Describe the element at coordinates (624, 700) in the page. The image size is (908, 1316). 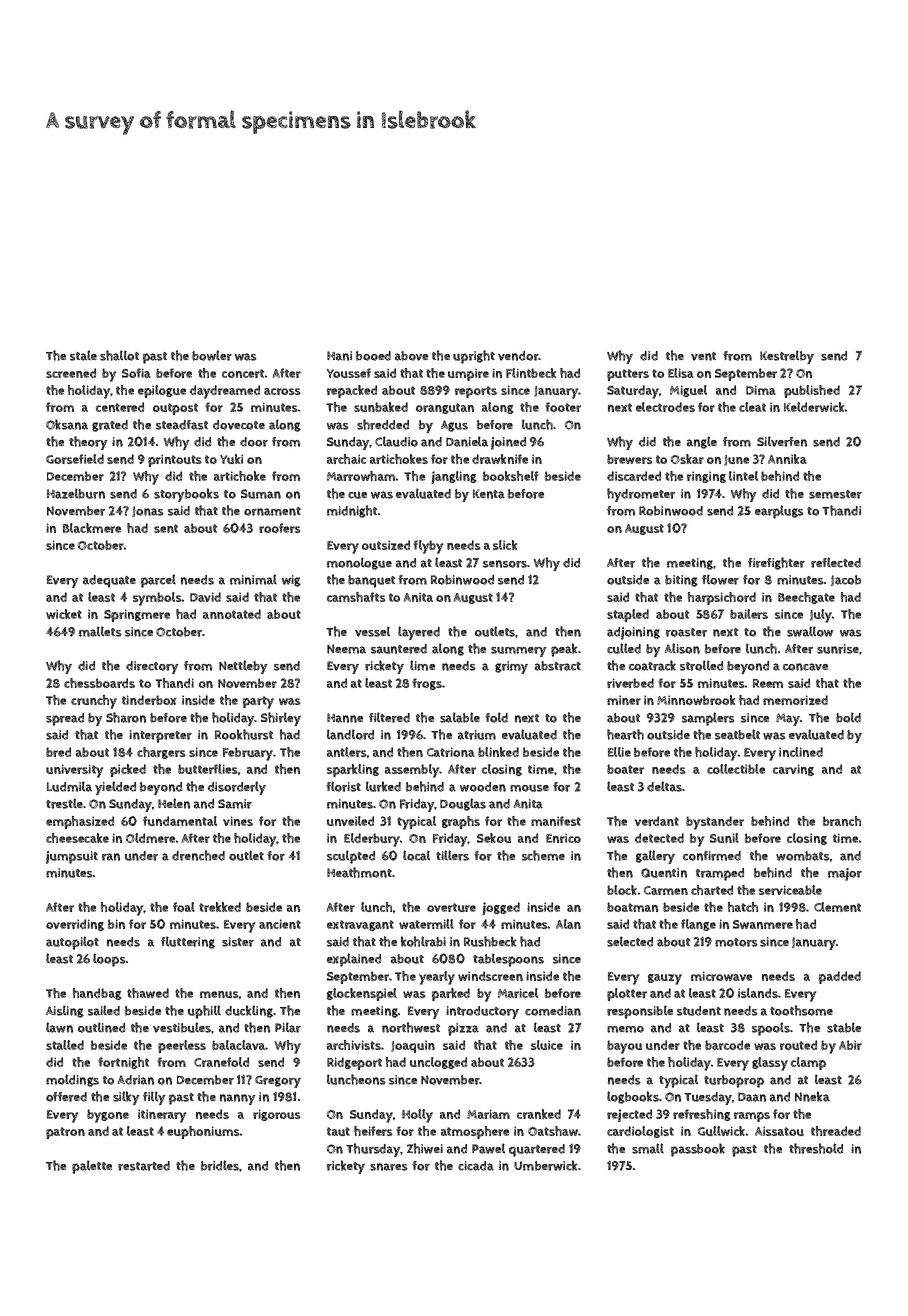
I see `miner` at that location.
